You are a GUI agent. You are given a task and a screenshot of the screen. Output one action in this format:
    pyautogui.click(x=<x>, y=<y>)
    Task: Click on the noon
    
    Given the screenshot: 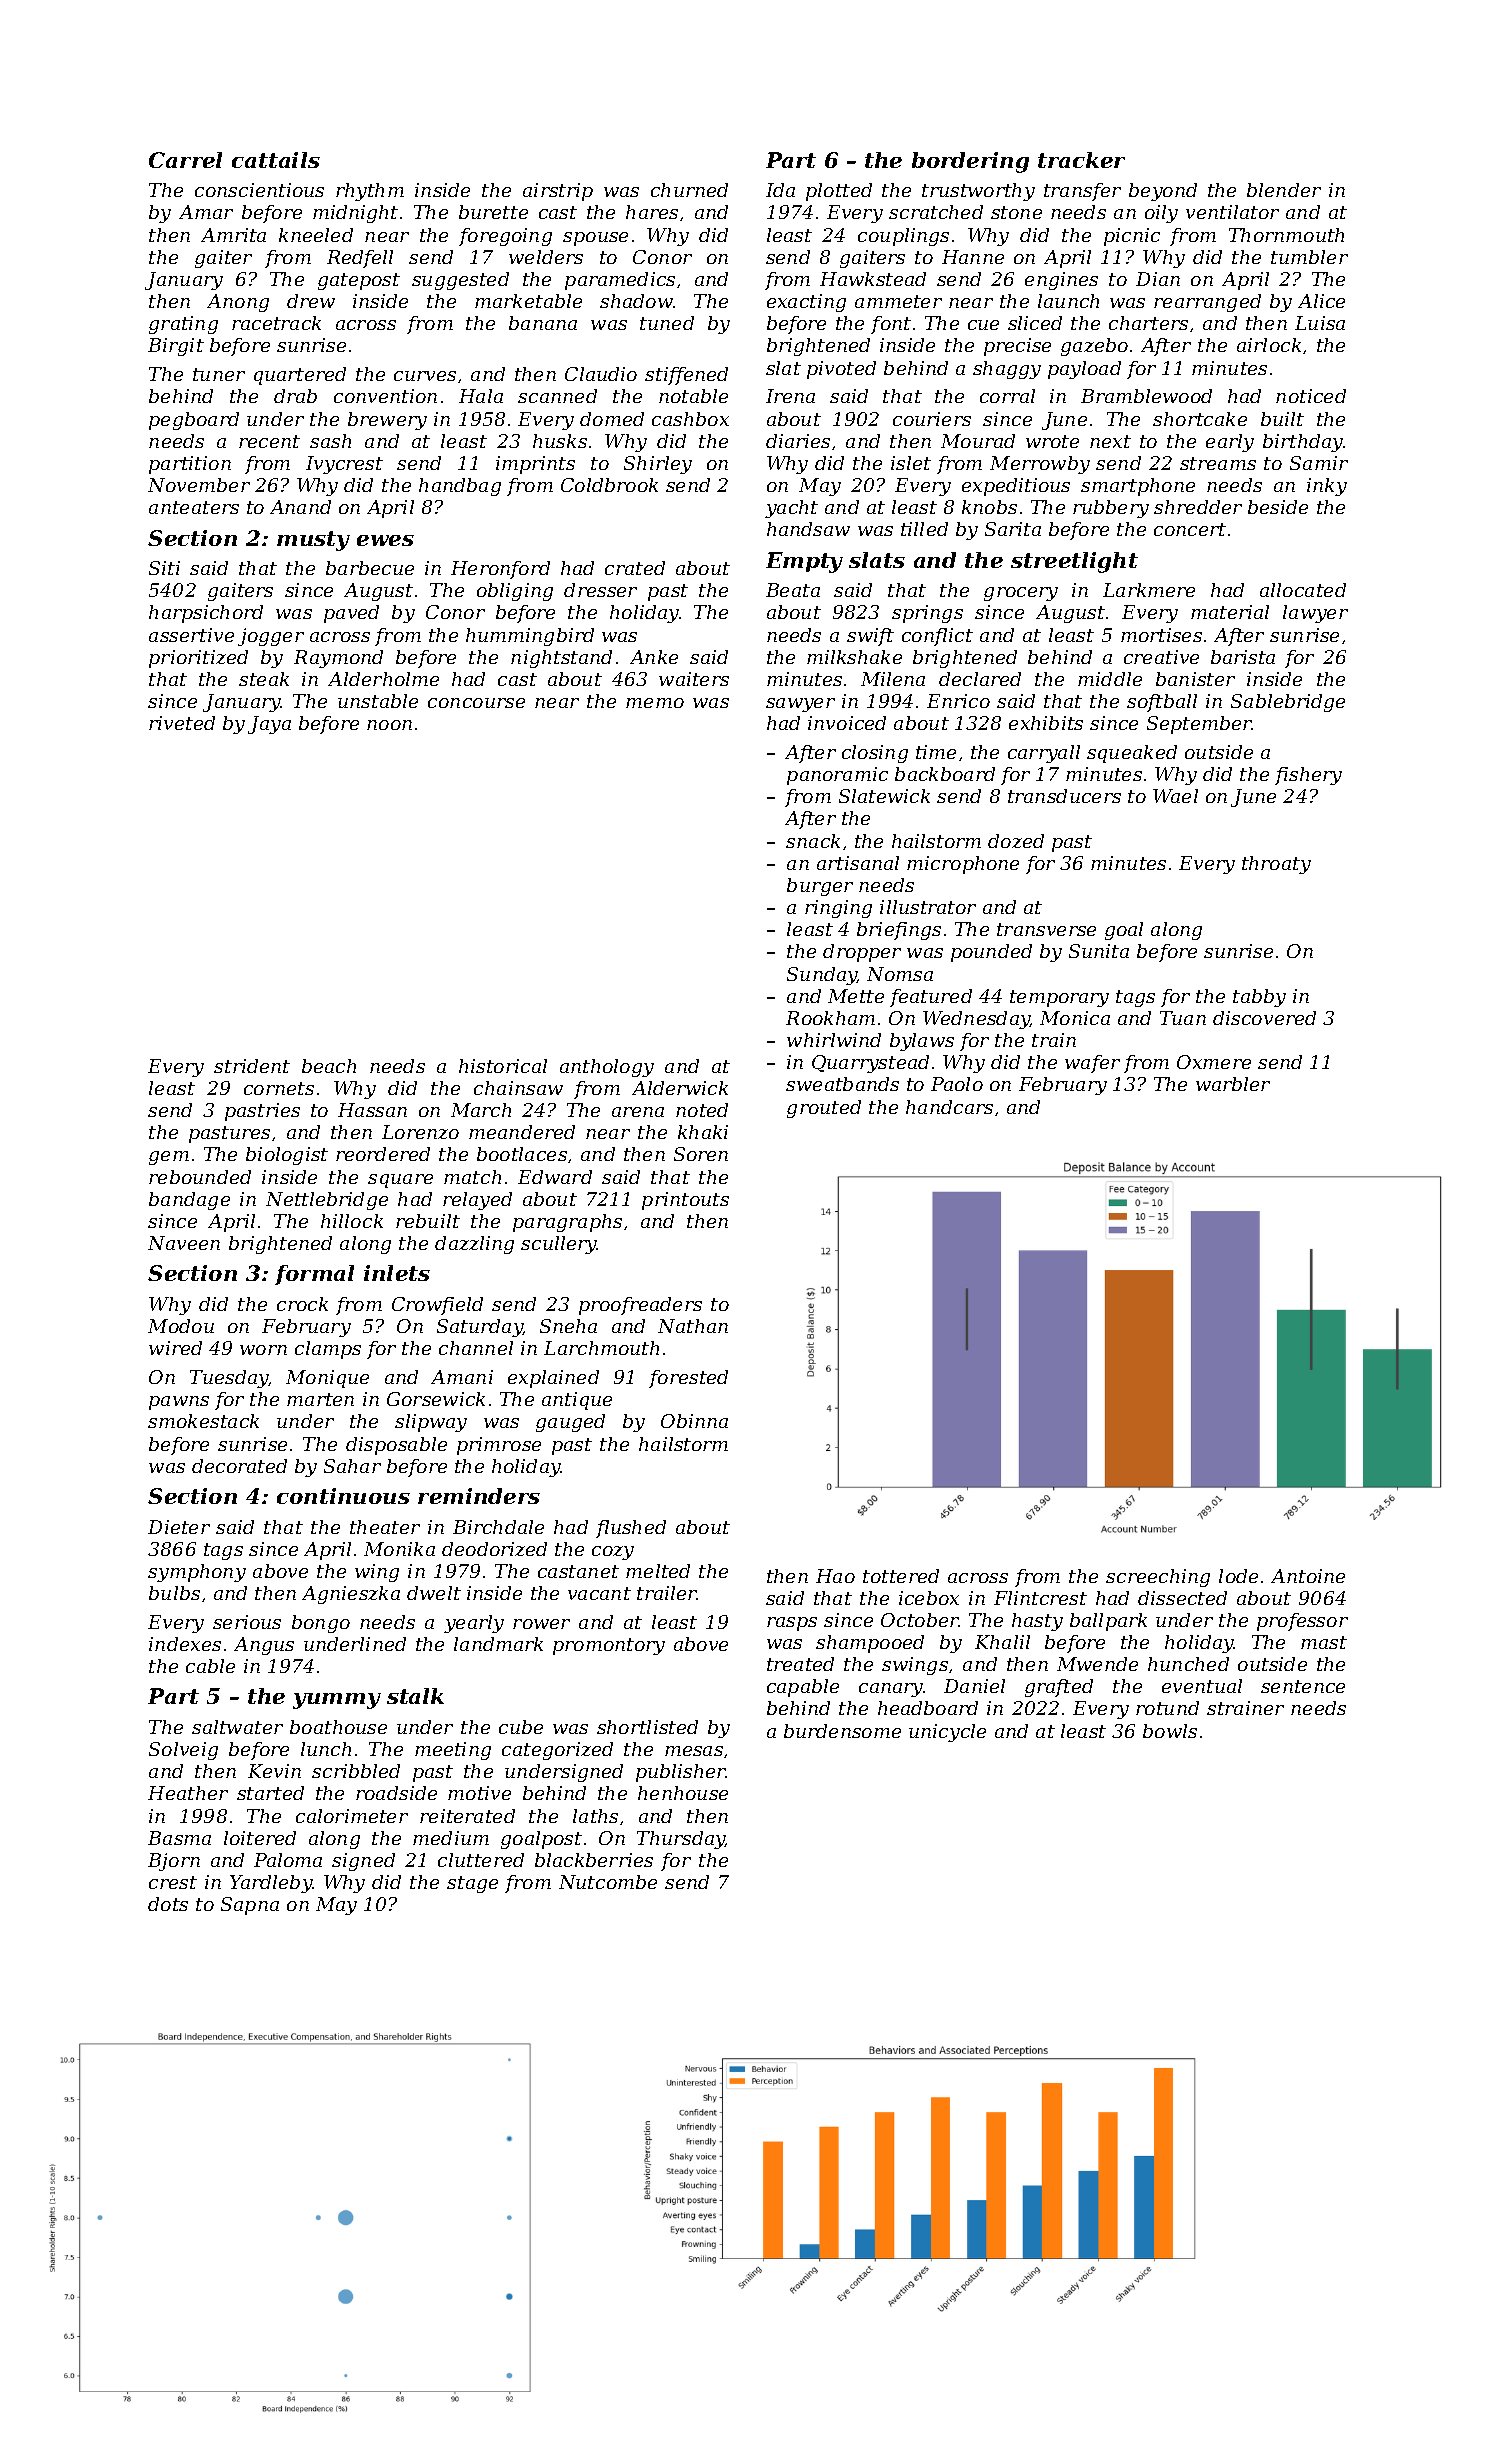 What is the action you would take?
    pyautogui.click(x=389, y=725)
